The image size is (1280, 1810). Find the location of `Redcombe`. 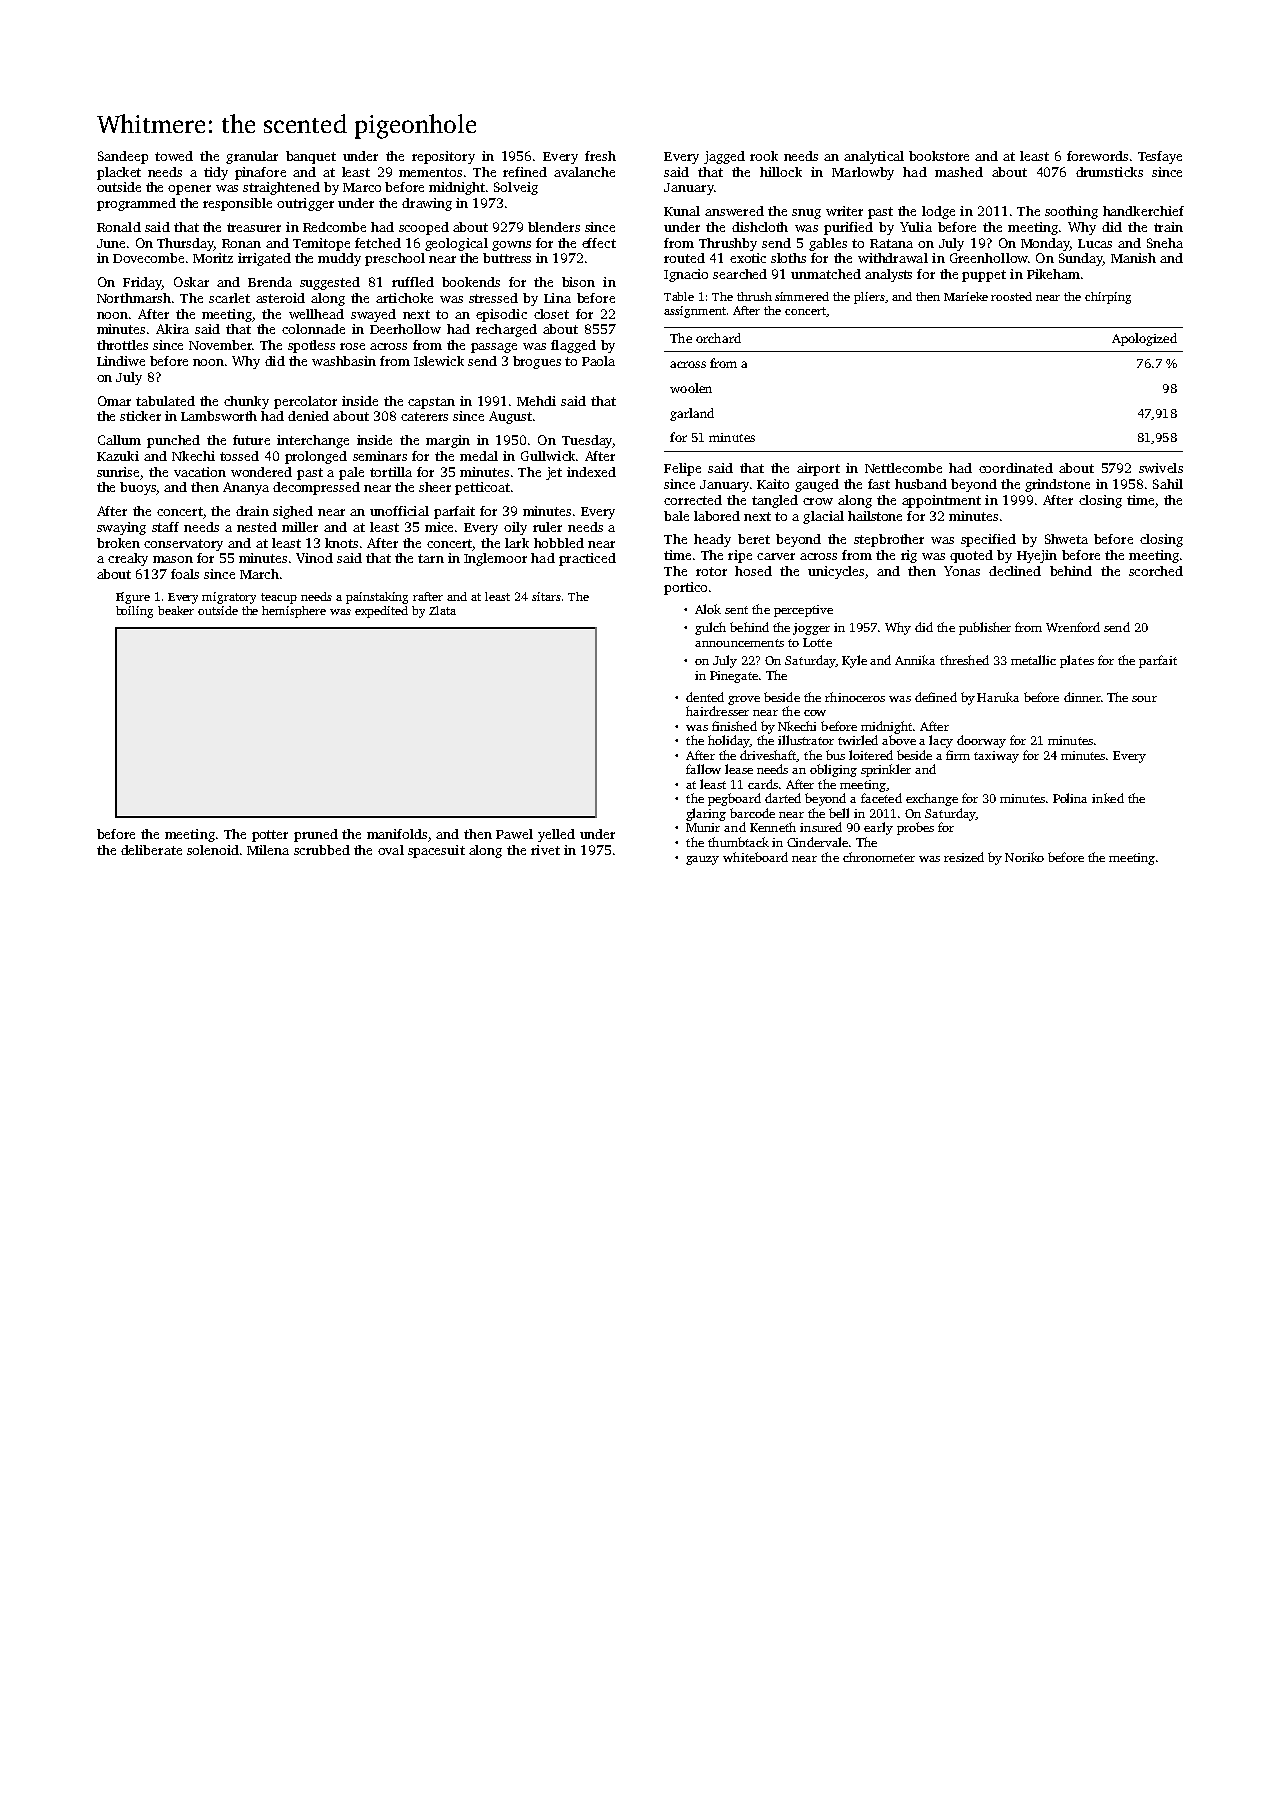

Redcombe is located at coordinates (334, 227).
